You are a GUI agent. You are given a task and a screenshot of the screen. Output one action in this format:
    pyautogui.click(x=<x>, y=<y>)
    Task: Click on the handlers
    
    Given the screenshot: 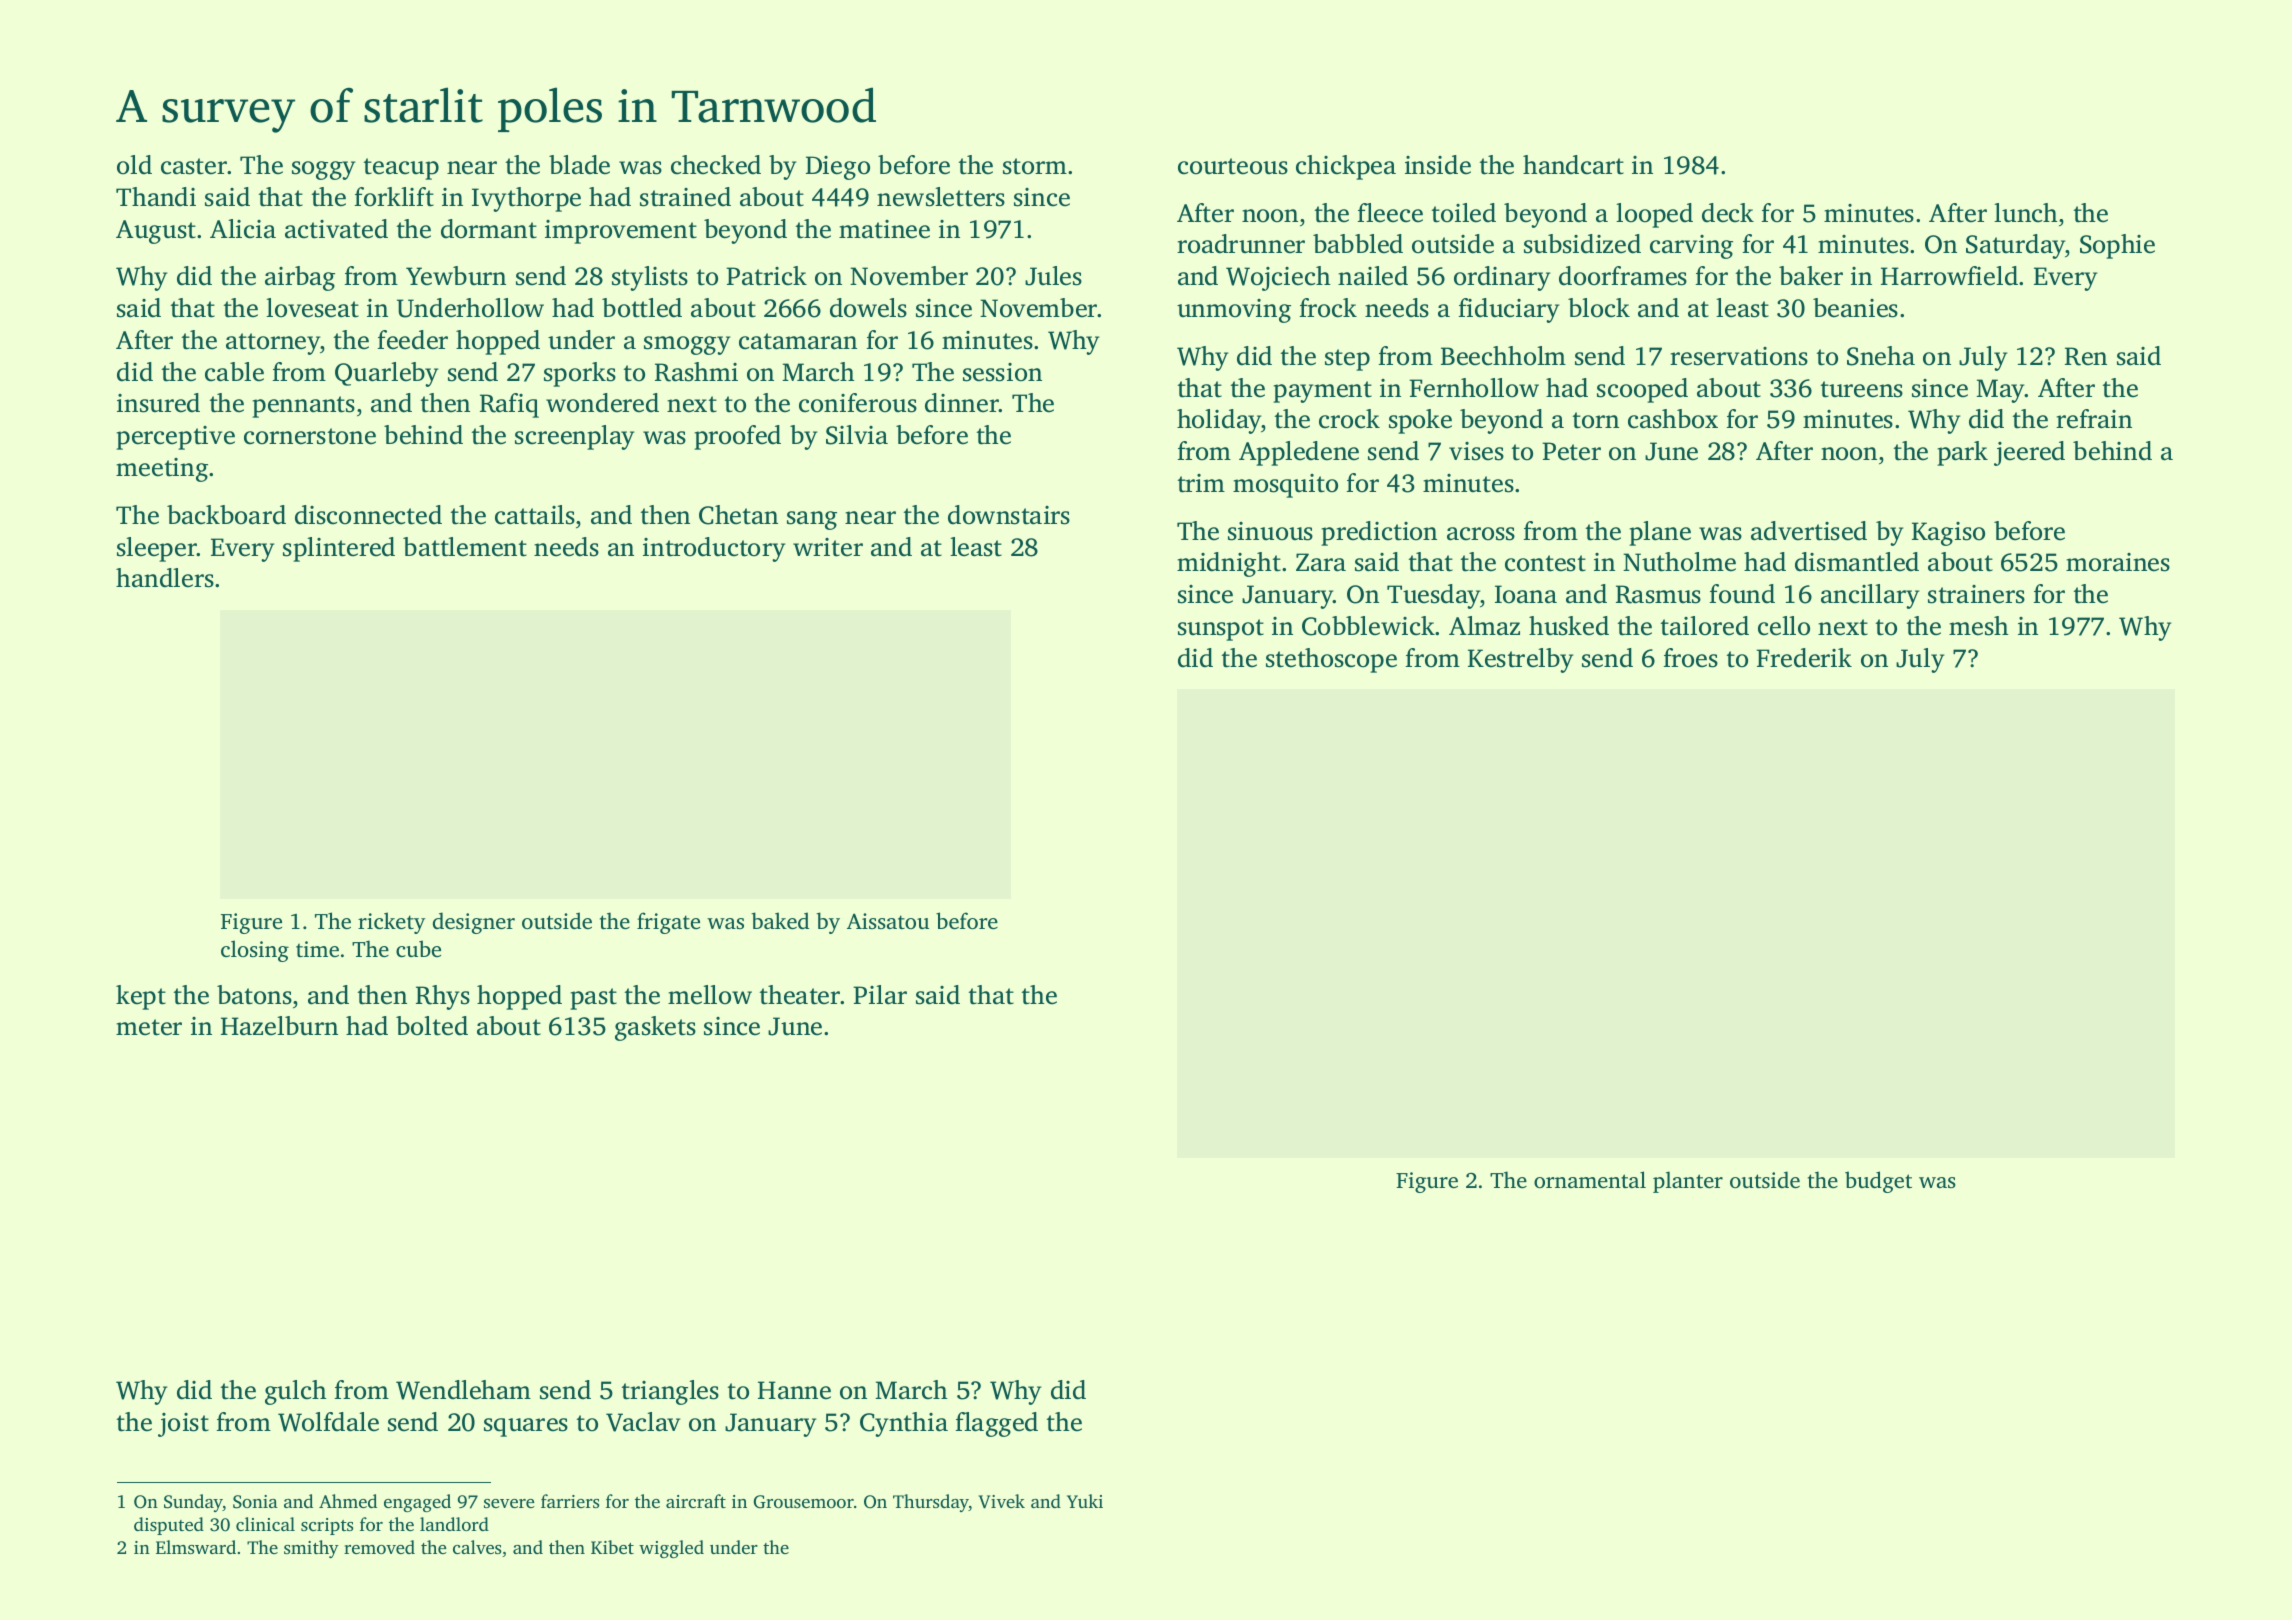 What is the action you would take?
    pyautogui.click(x=165, y=578)
